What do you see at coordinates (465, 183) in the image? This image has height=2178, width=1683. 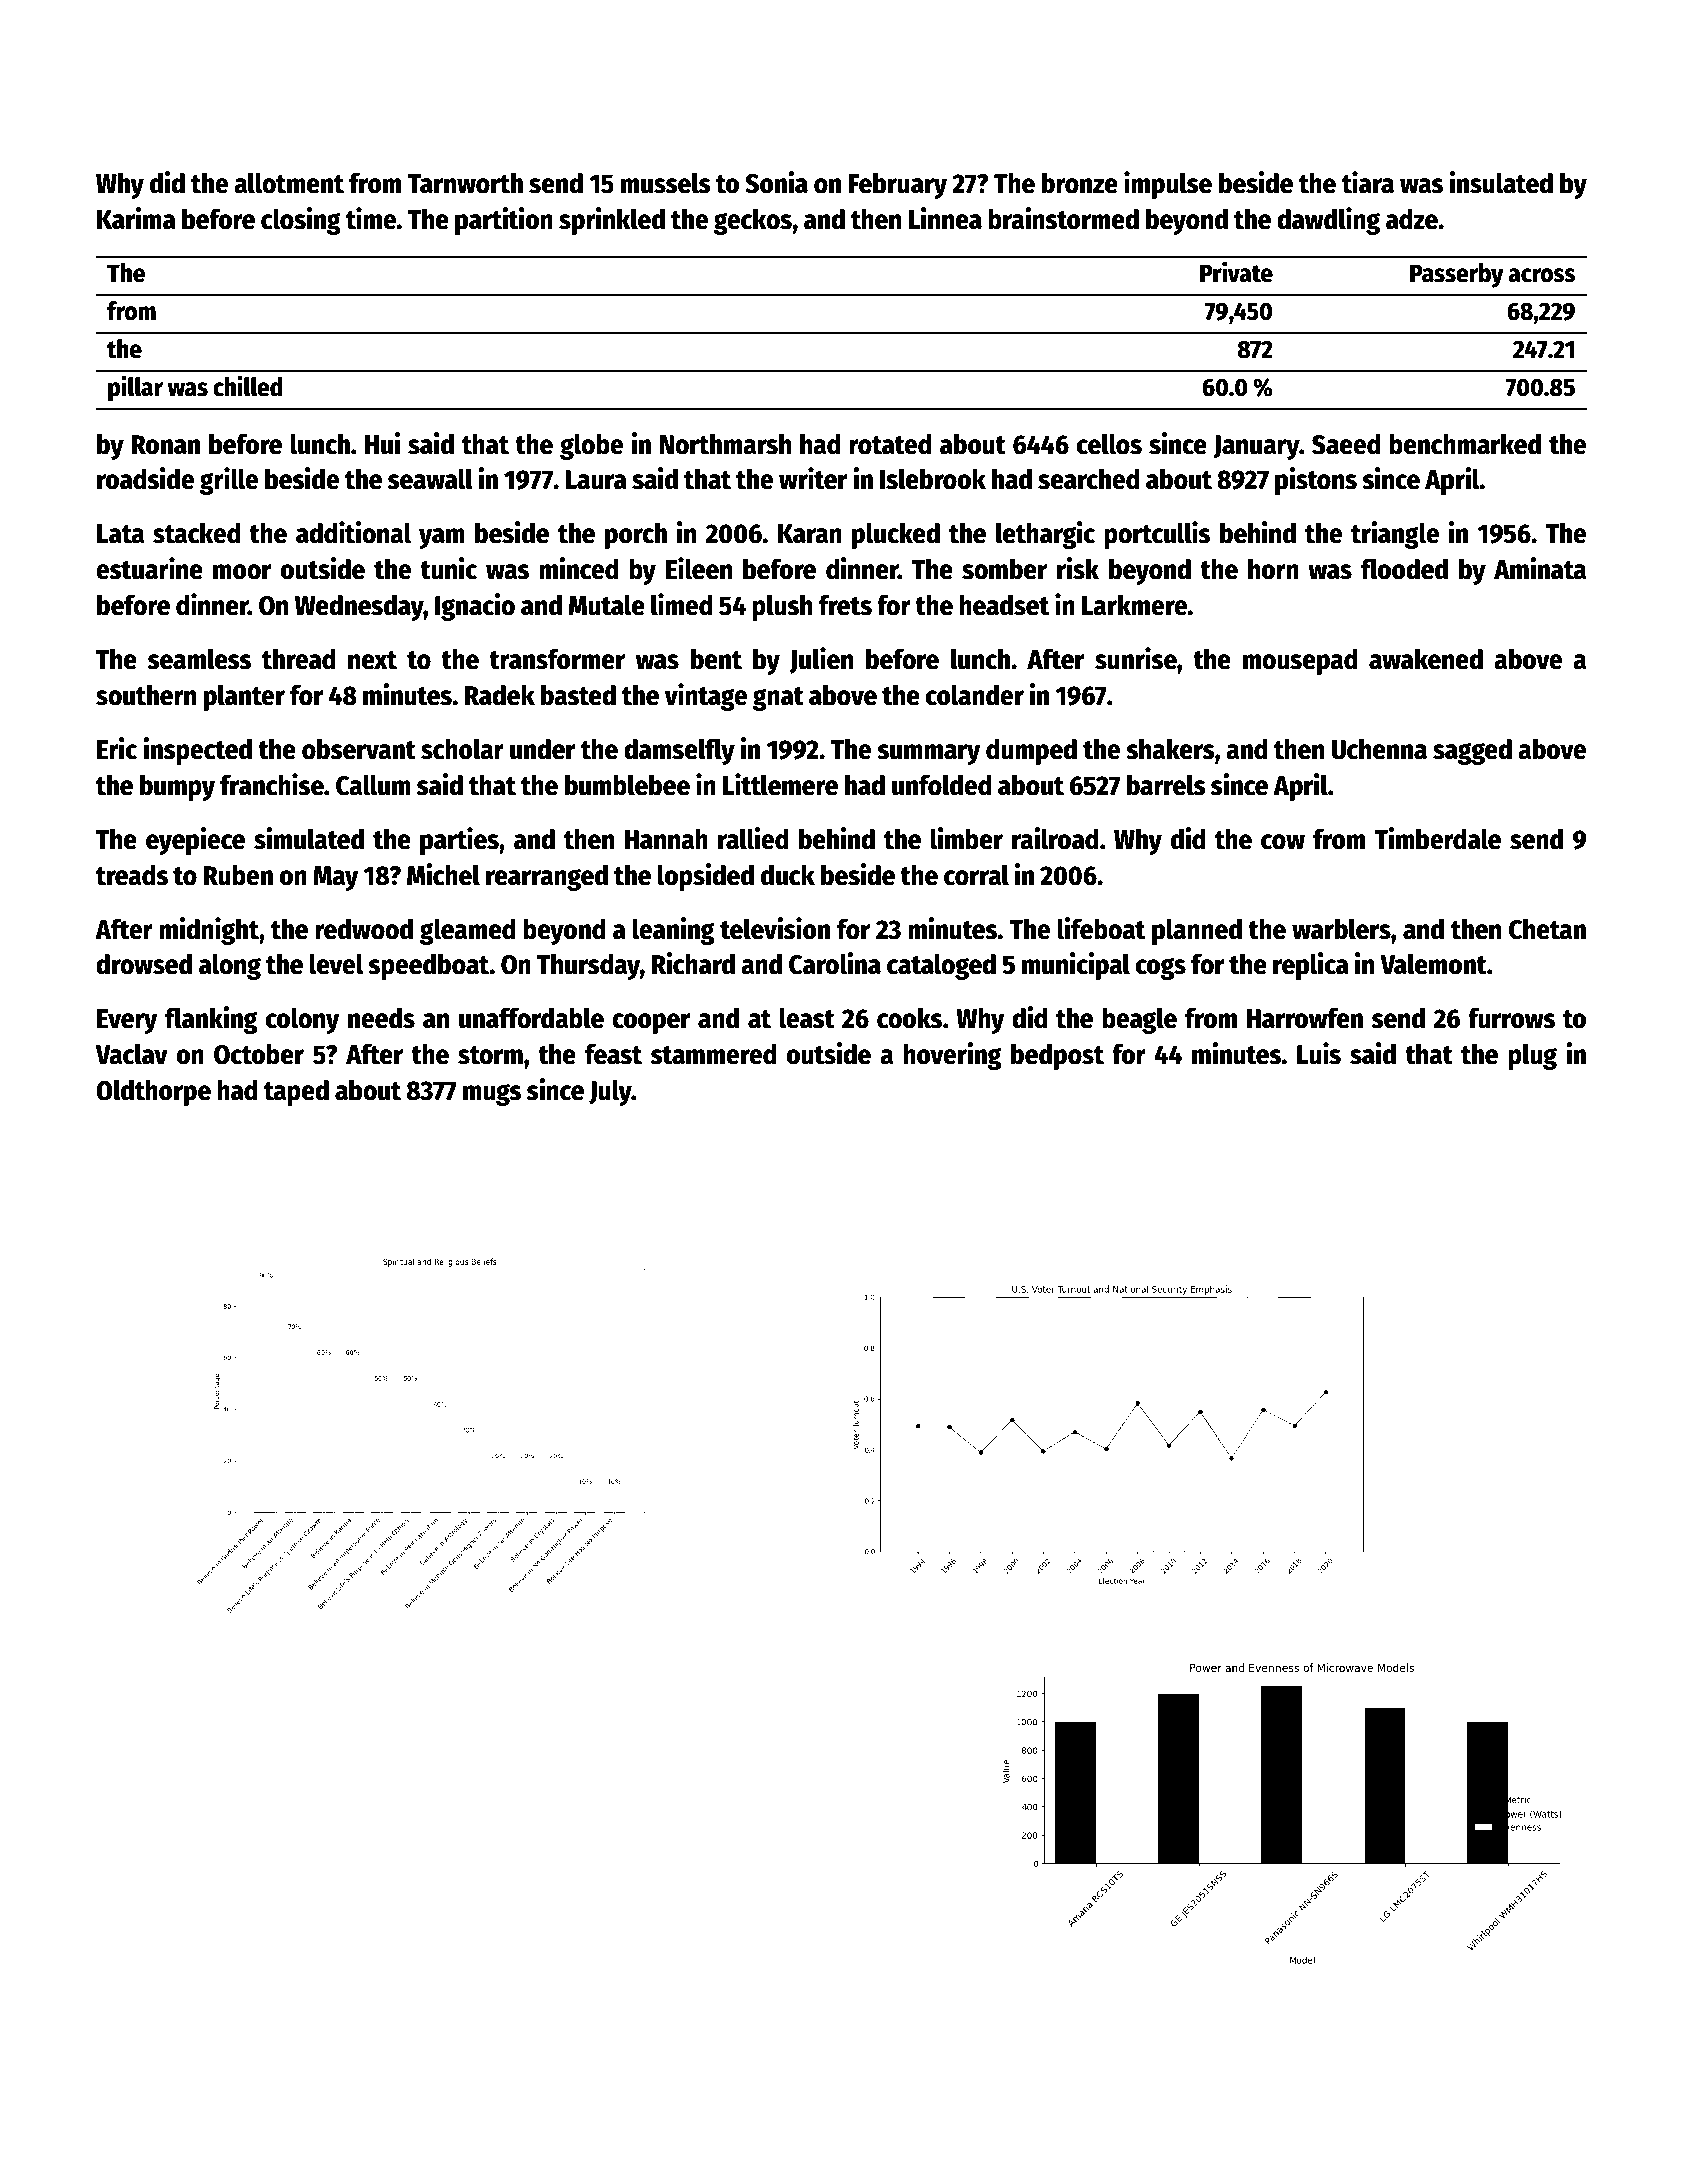 I see `Tarnworth` at bounding box center [465, 183].
